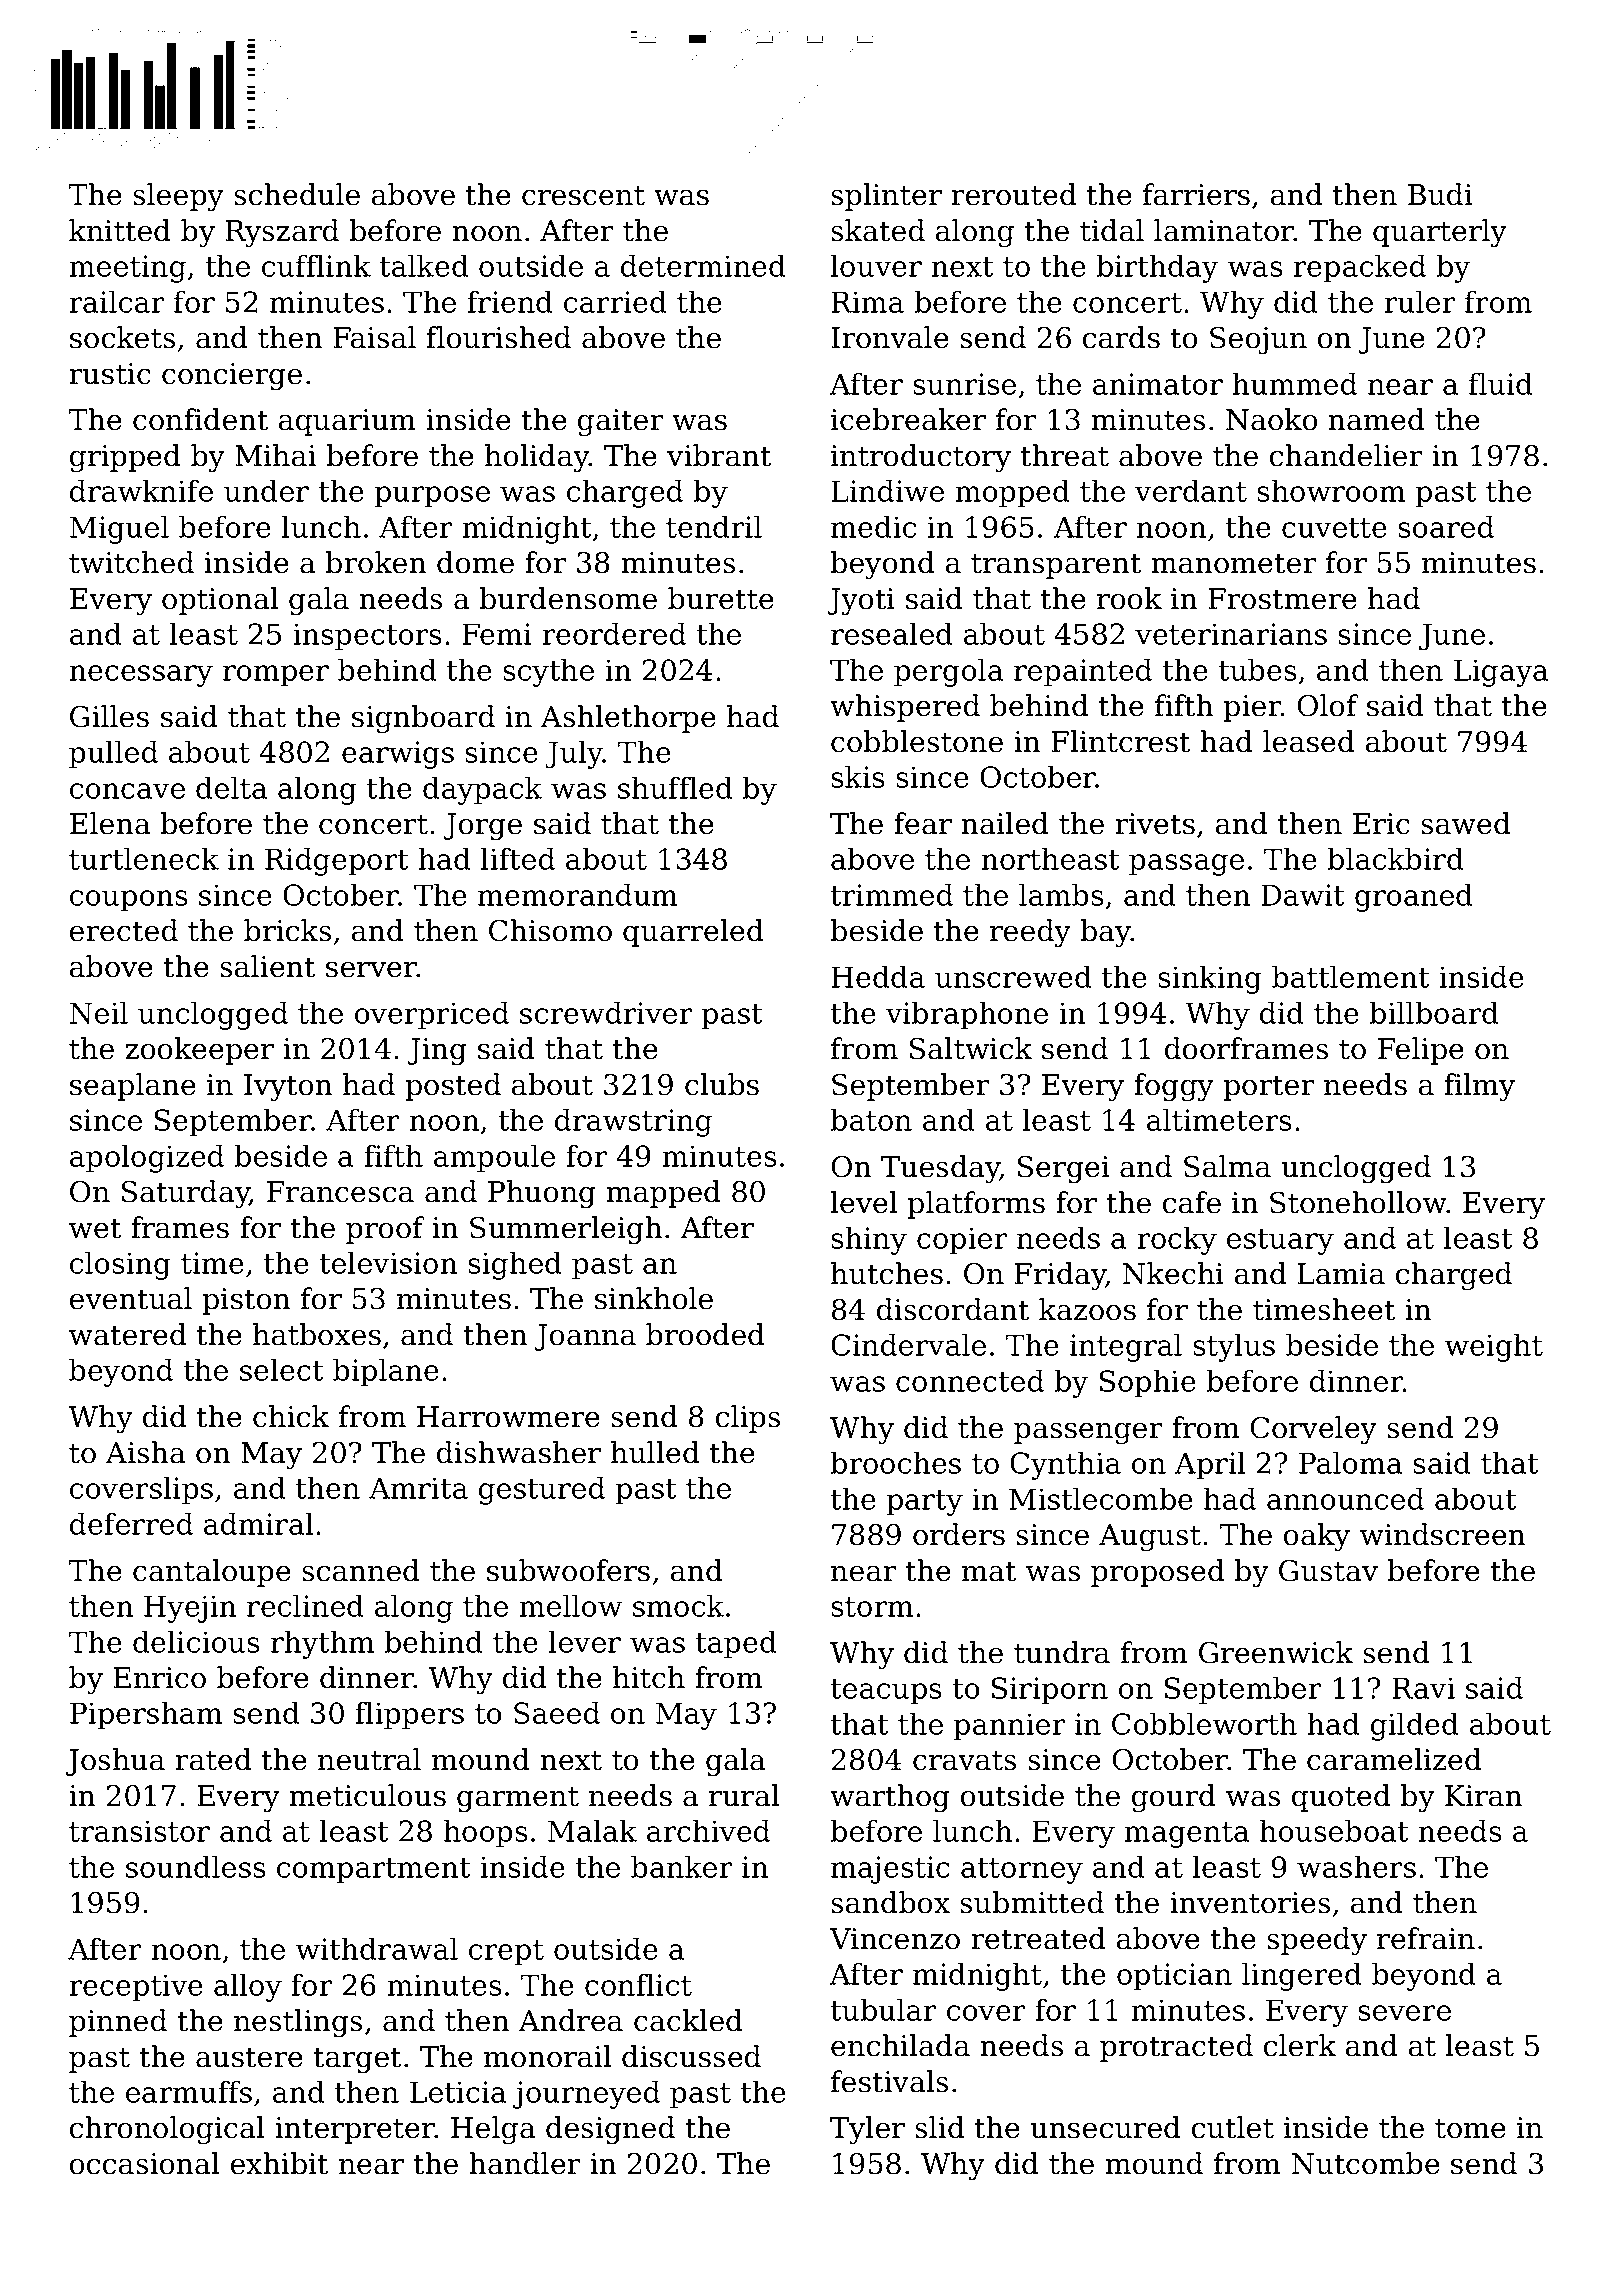 The width and height of the screenshot is (1620, 2292). What do you see at coordinates (1366, 2163) in the screenshot?
I see `Nutcombe` at bounding box center [1366, 2163].
